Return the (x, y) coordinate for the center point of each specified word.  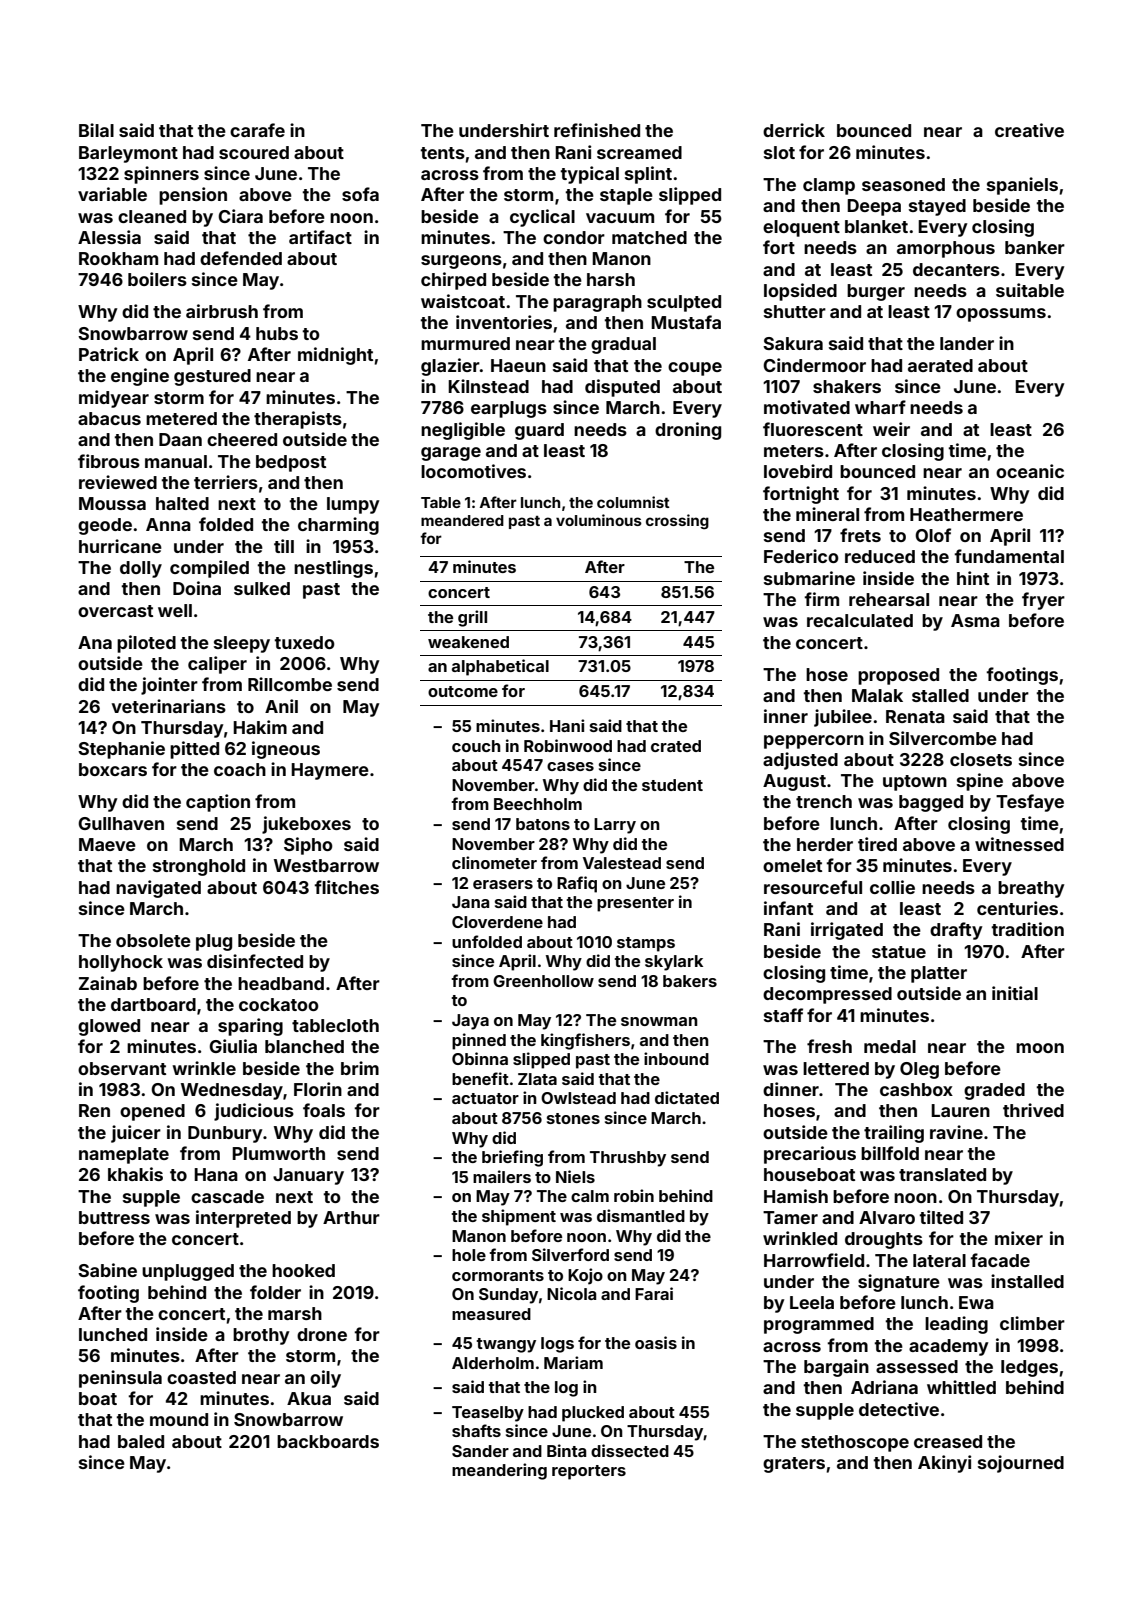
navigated (158, 889)
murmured (465, 343)
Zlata (537, 1079)
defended (241, 258)
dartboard (153, 1004)
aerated (940, 365)
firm (821, 599)
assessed (917, 1366)
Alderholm (493, 1363)
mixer (1019, 1238)
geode (105, 526)
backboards (328, 1441)
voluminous (599, 520)
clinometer (494, 862)
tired (877, 844)
